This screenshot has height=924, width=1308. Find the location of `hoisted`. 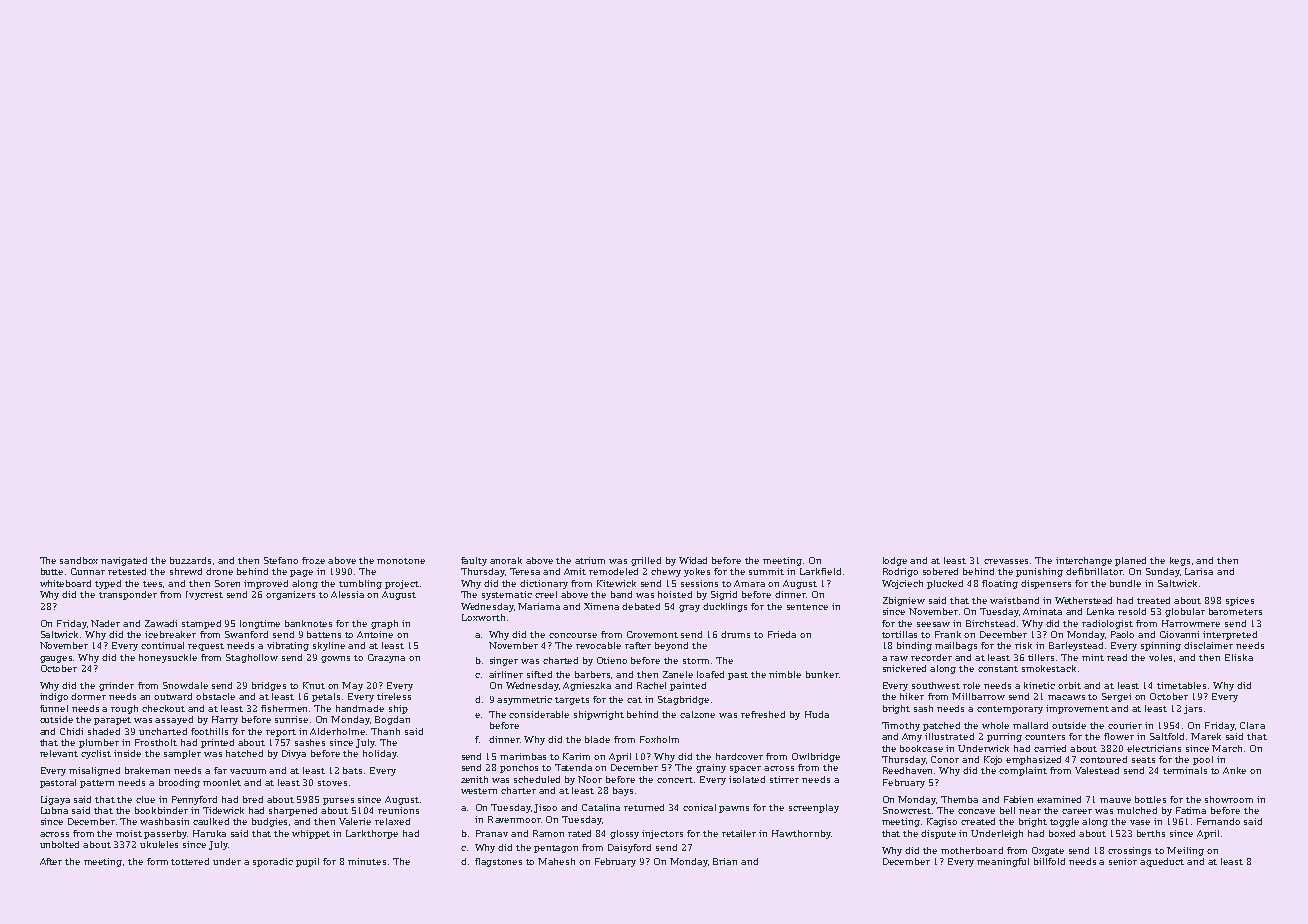

hoisted is located at coordinates (675, 594).
